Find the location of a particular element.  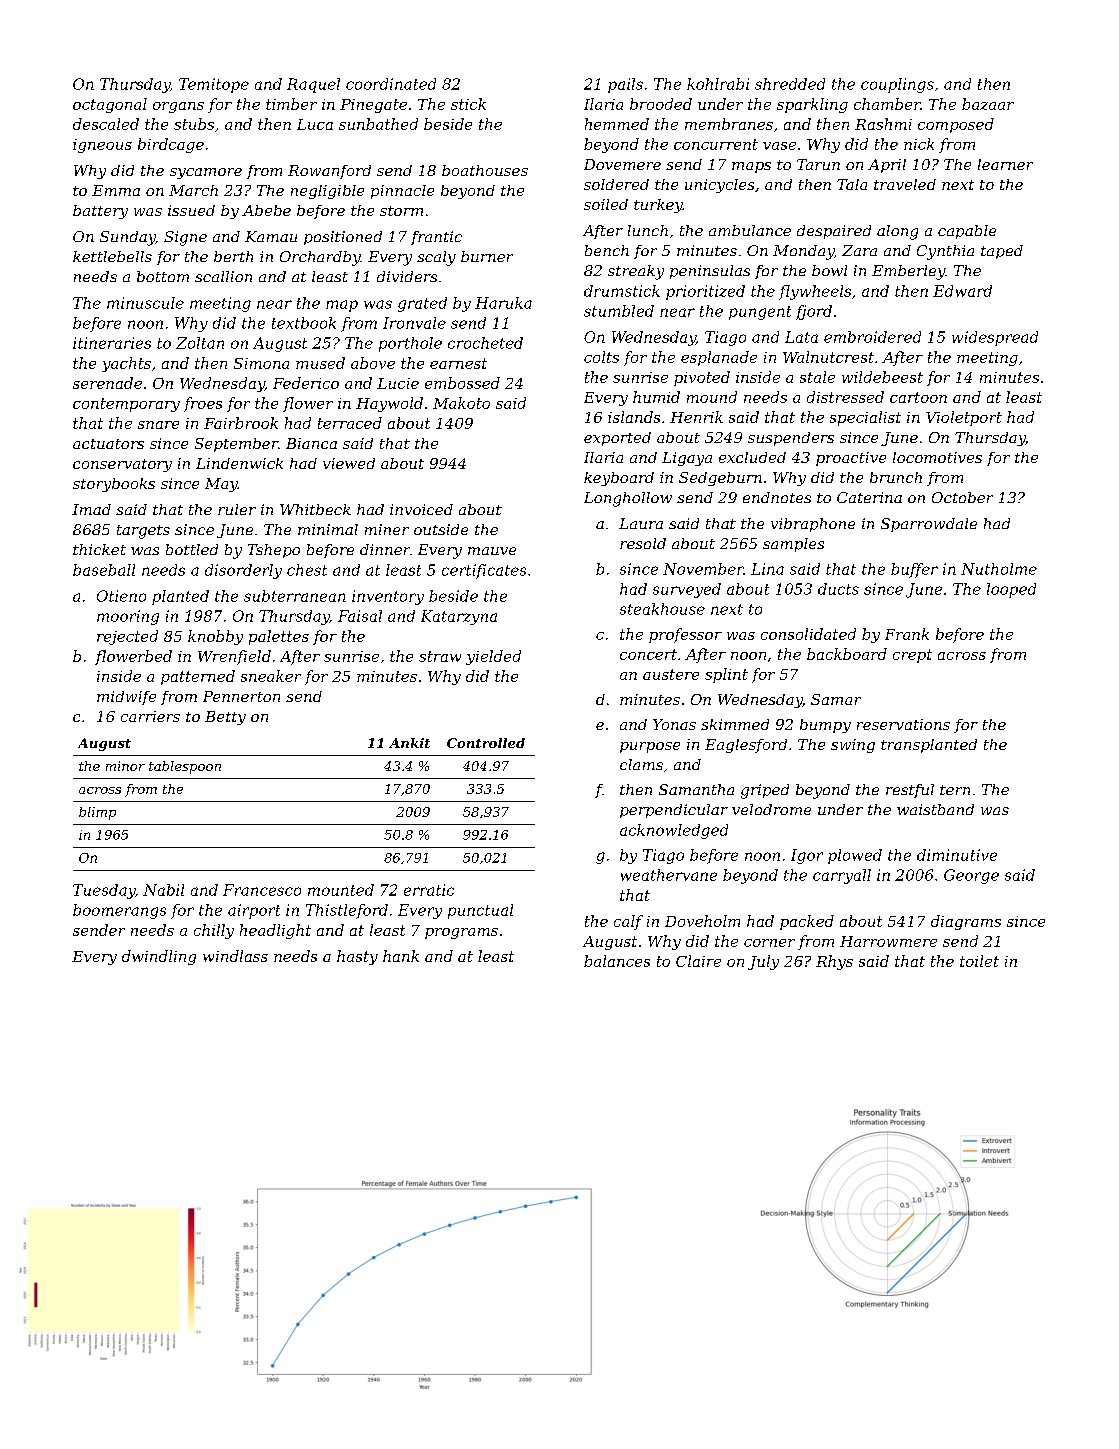

chest is located at coordinates (307, 570).
